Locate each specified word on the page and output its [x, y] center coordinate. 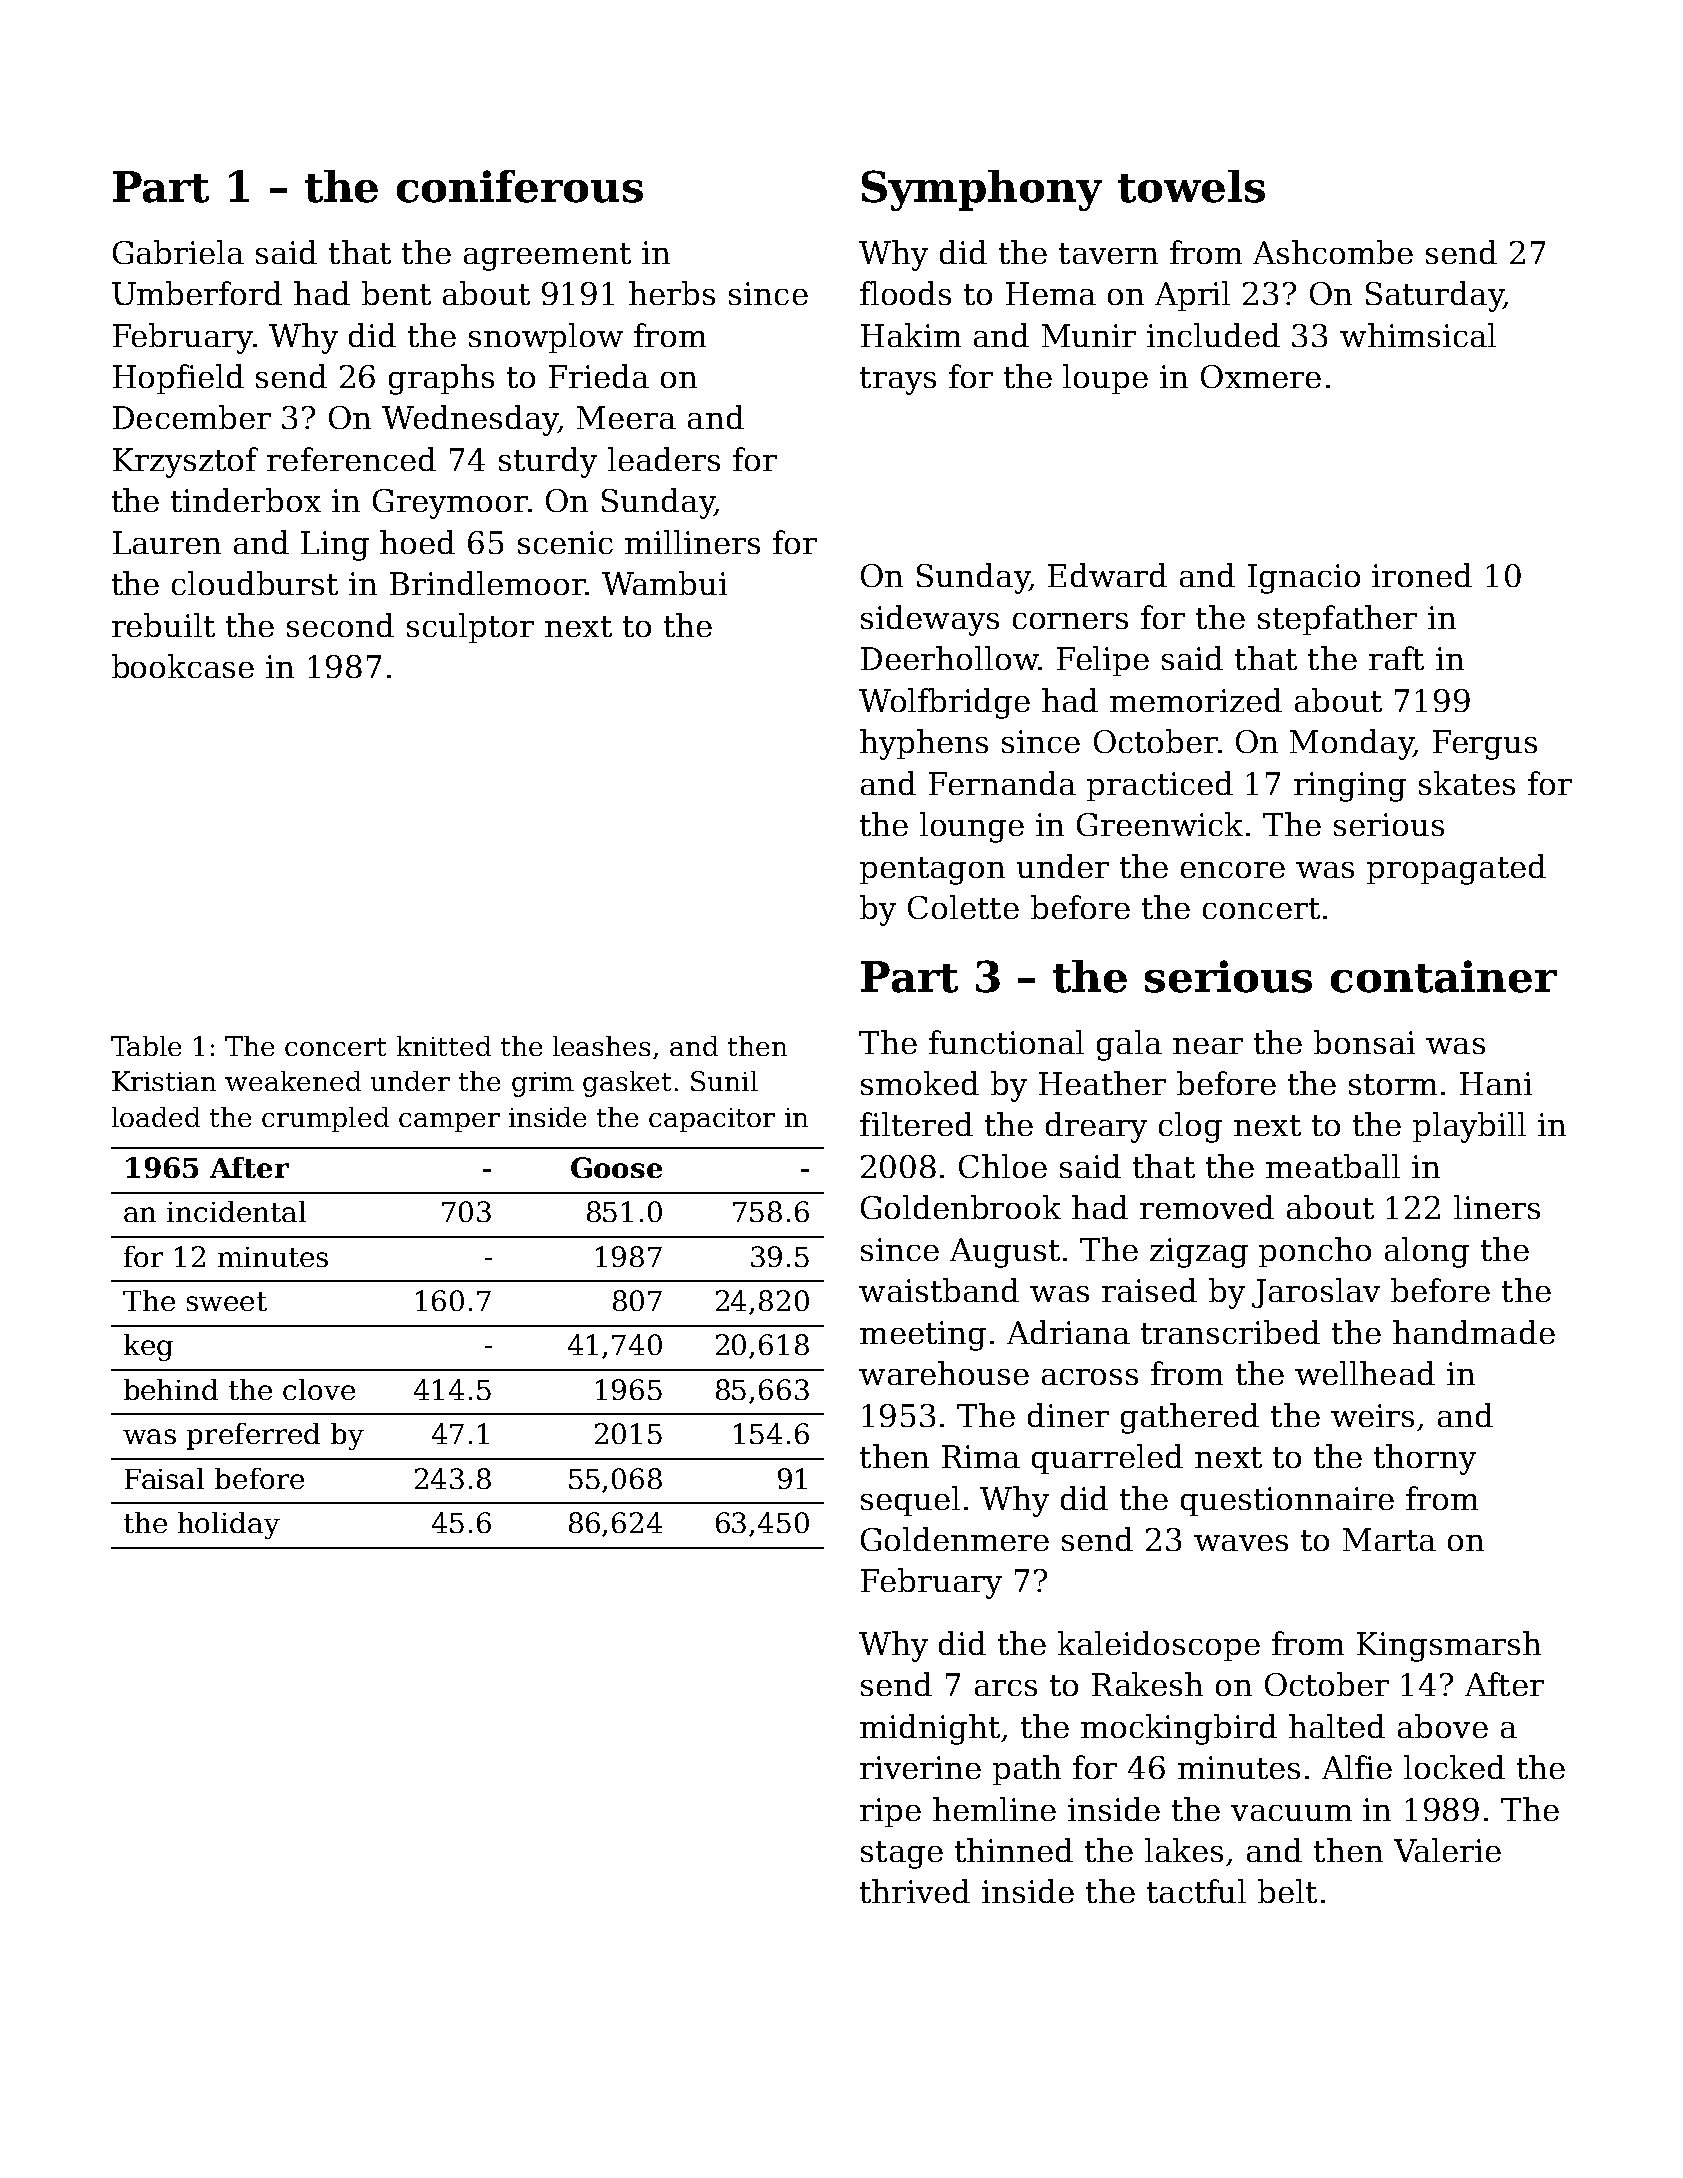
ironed [1422, 575]
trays [898, 381]
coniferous [520, 186]
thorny [1425, 1459]
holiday [229, 1525]
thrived [915, 1891]
